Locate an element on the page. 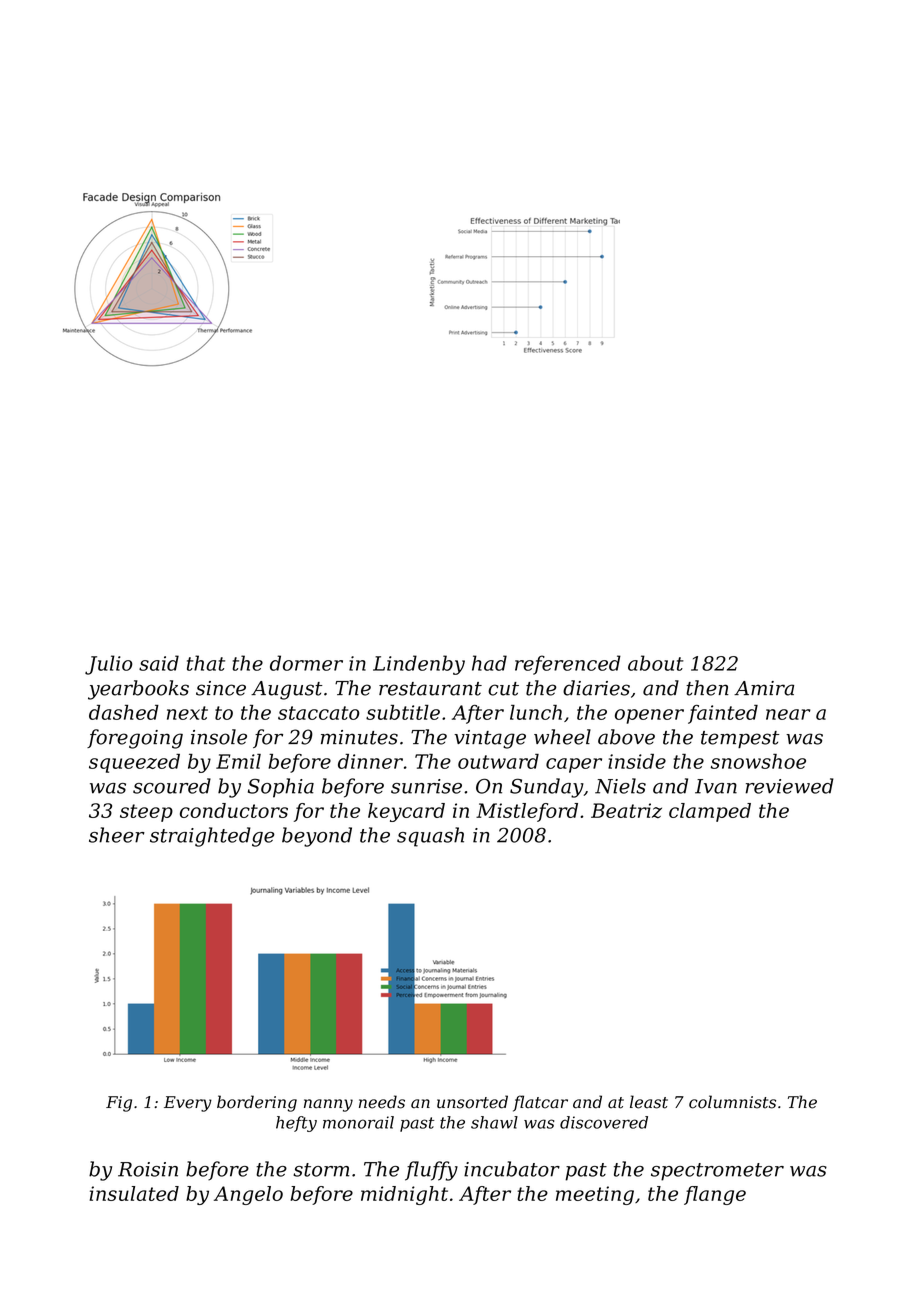  squash is located at coordinates (430, 837).
